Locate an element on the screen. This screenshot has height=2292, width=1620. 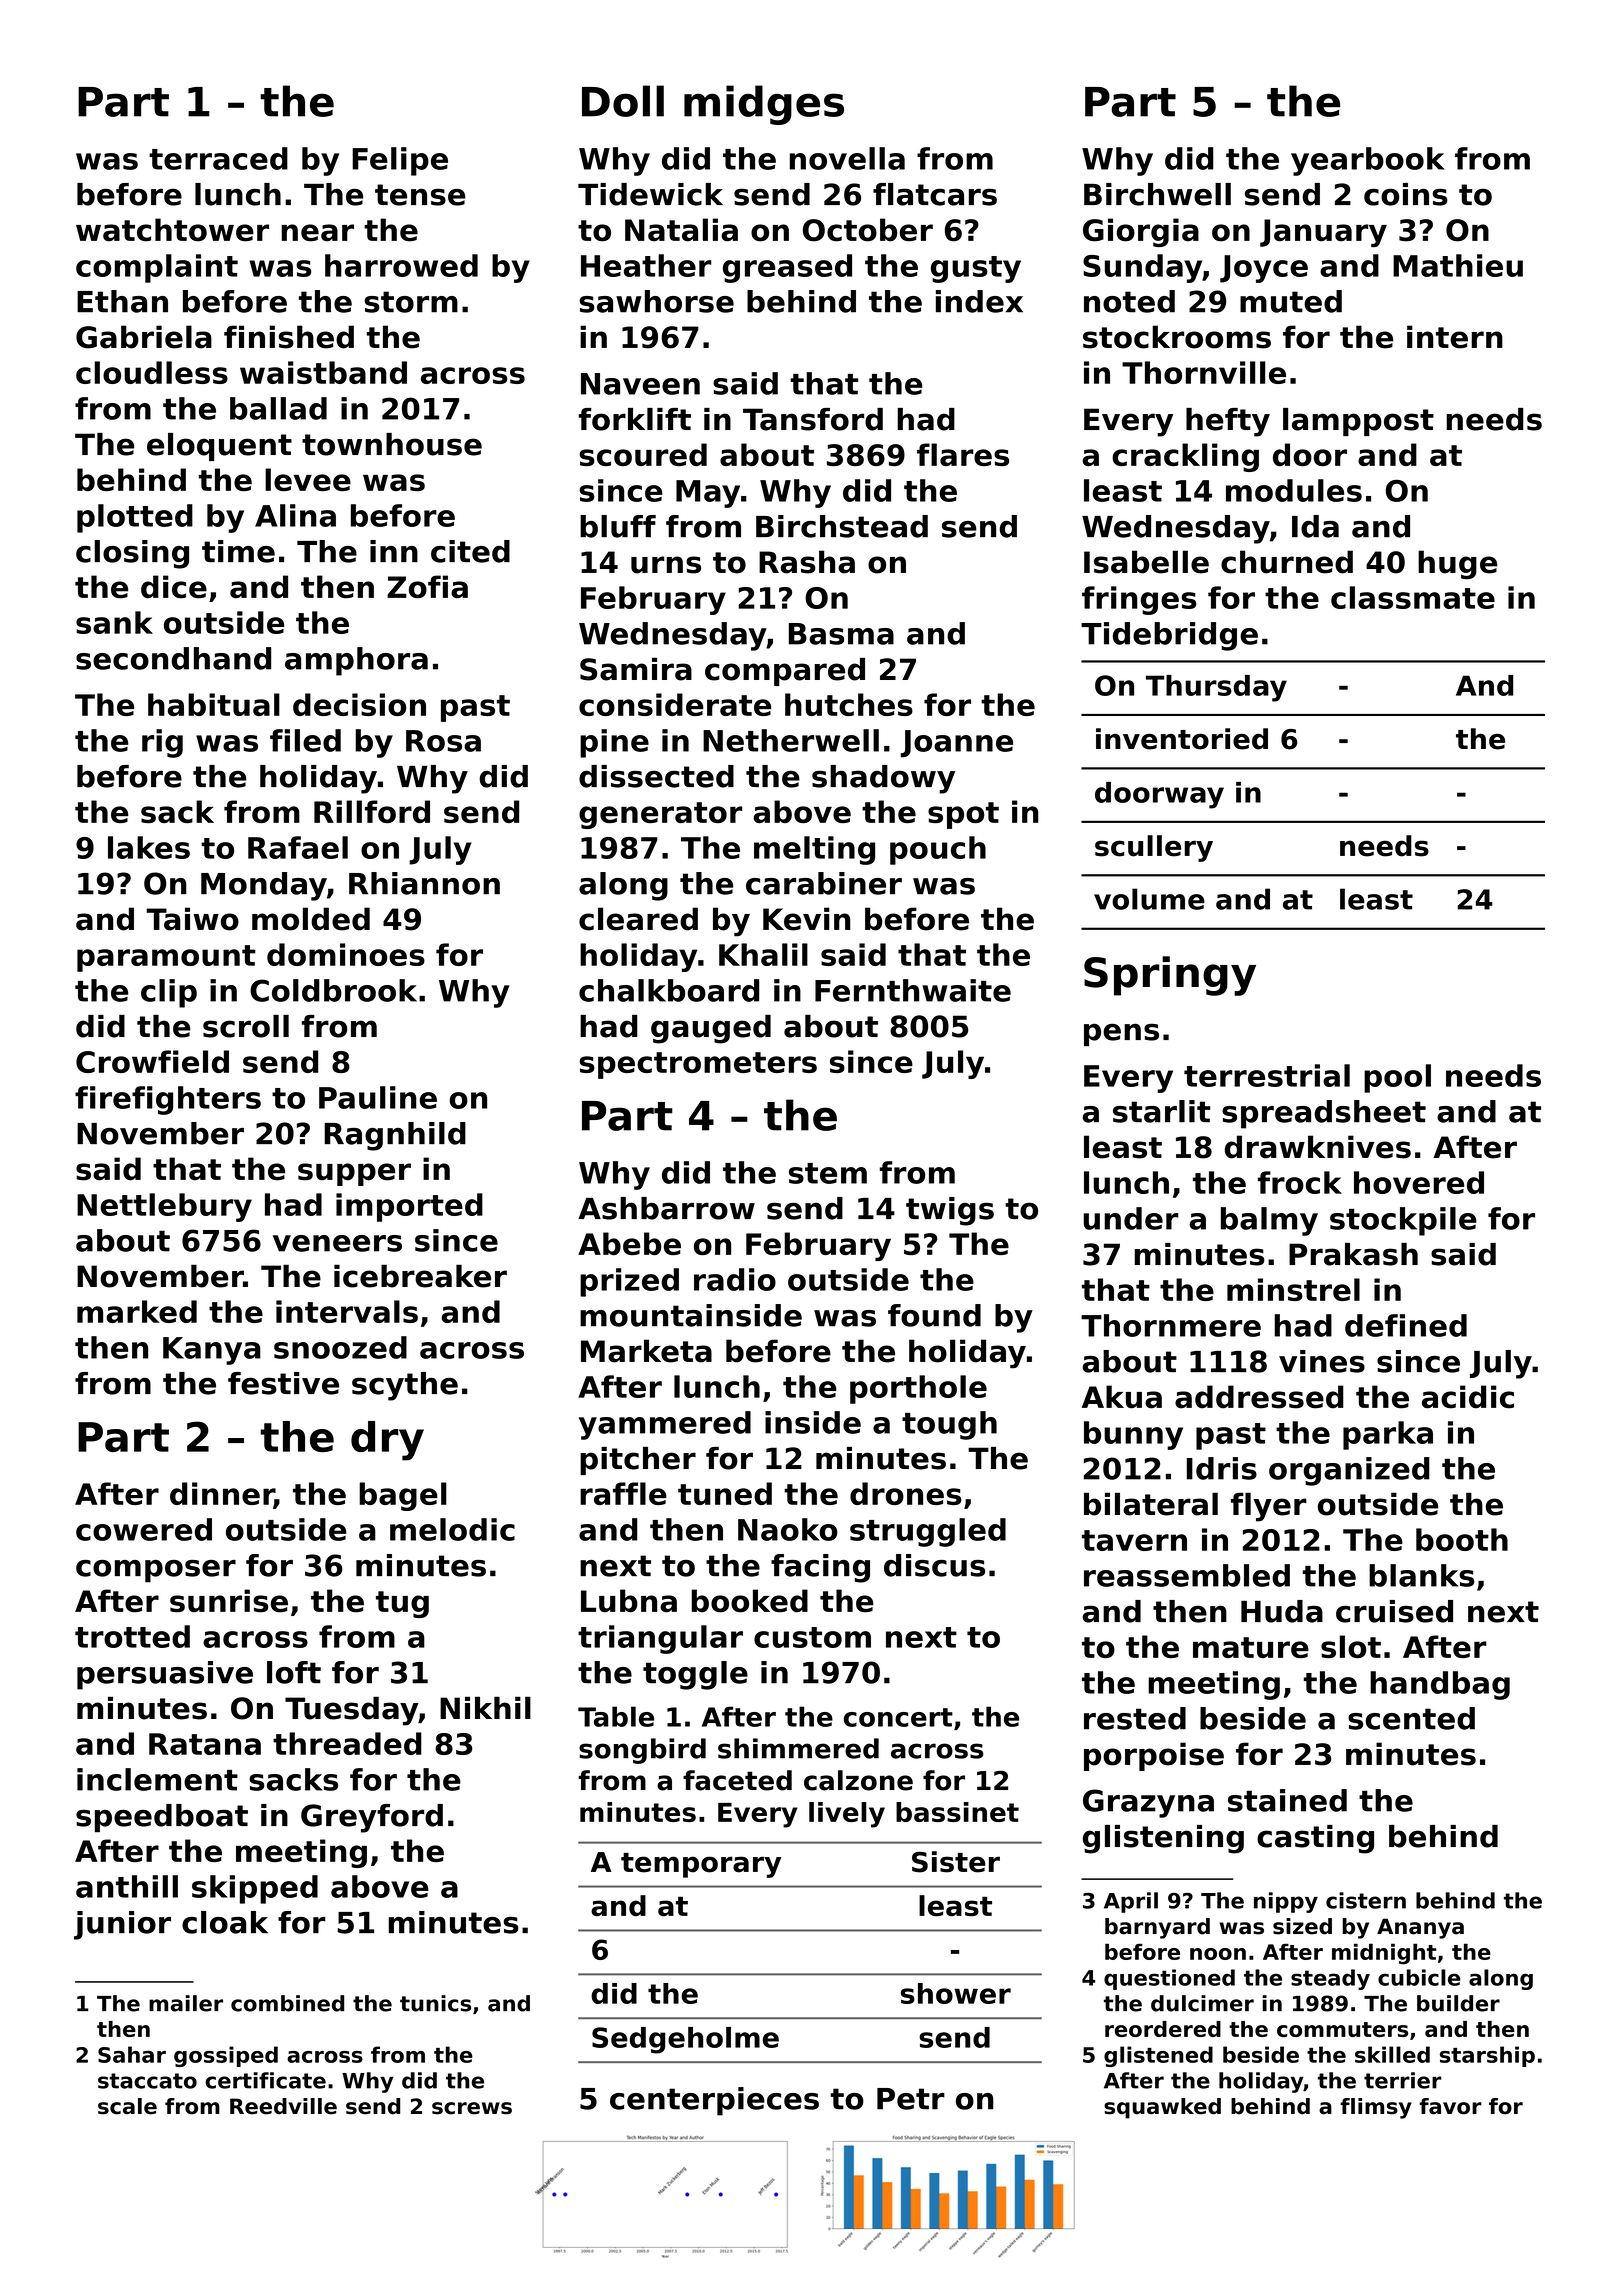
pool is located at coordinates (1397, 1078).
